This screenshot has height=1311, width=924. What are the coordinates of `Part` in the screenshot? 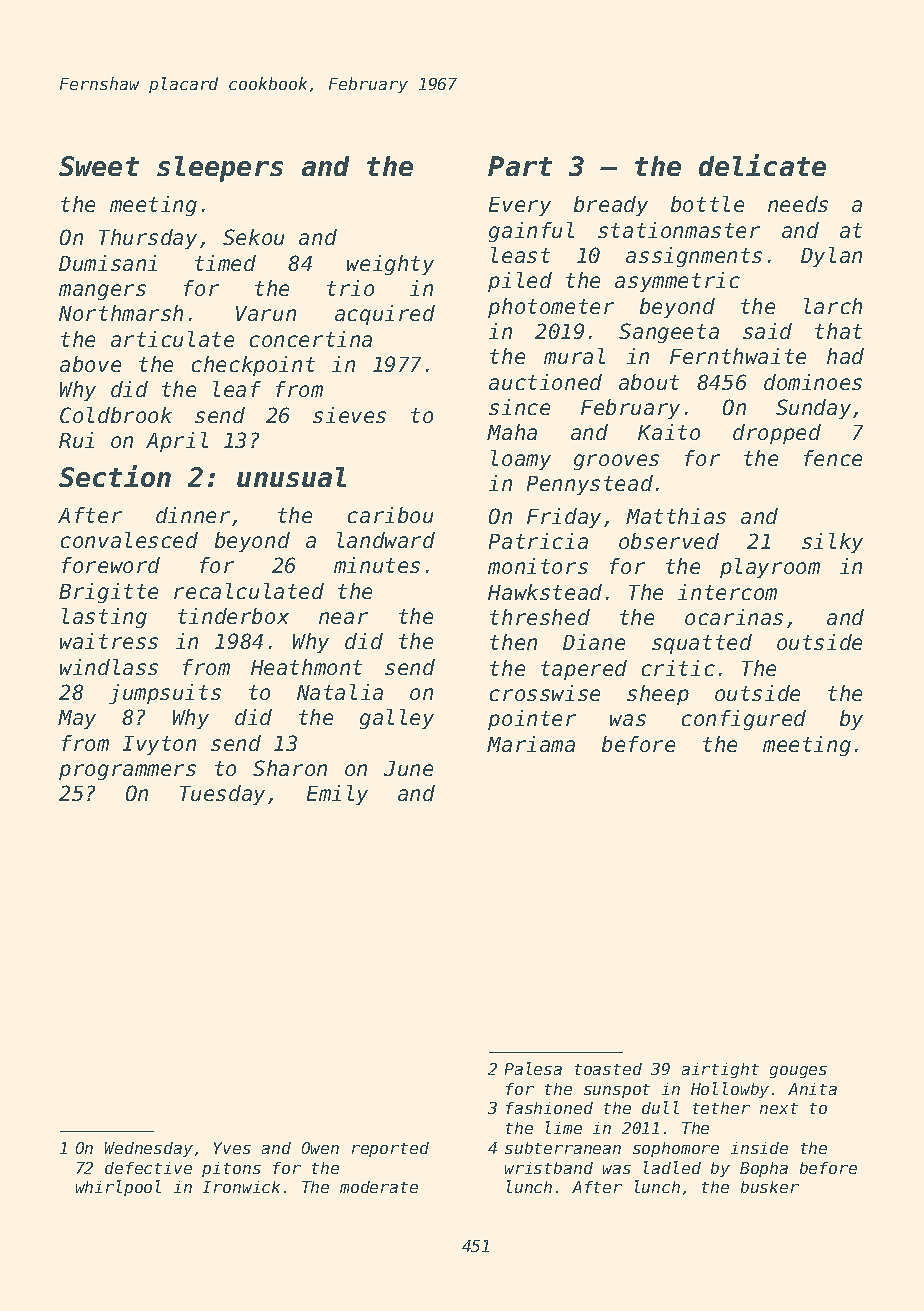 It's located at (520, 166).
